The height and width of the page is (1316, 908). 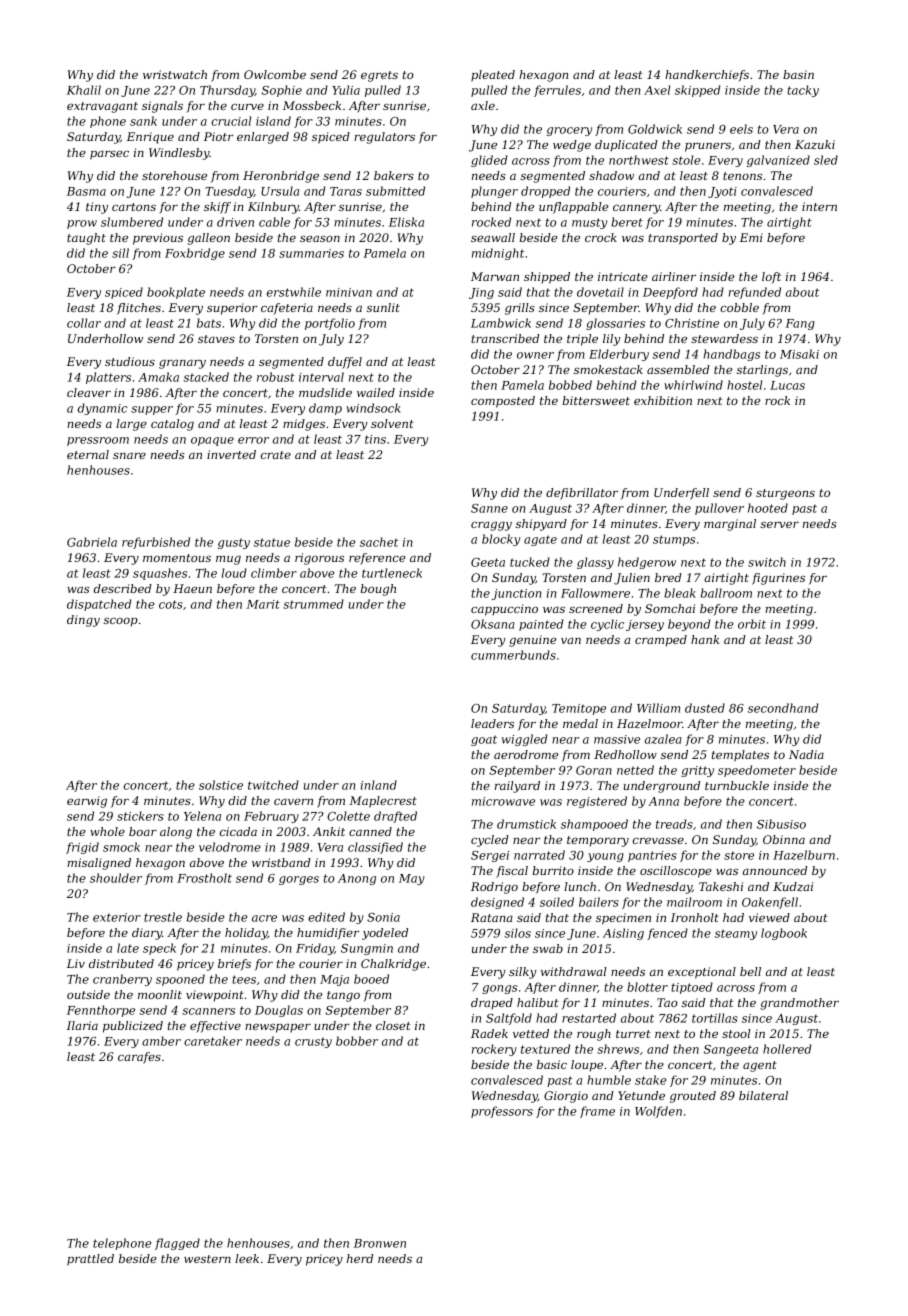 I want to click on Owlcombe, so click(x=275, y=74).
